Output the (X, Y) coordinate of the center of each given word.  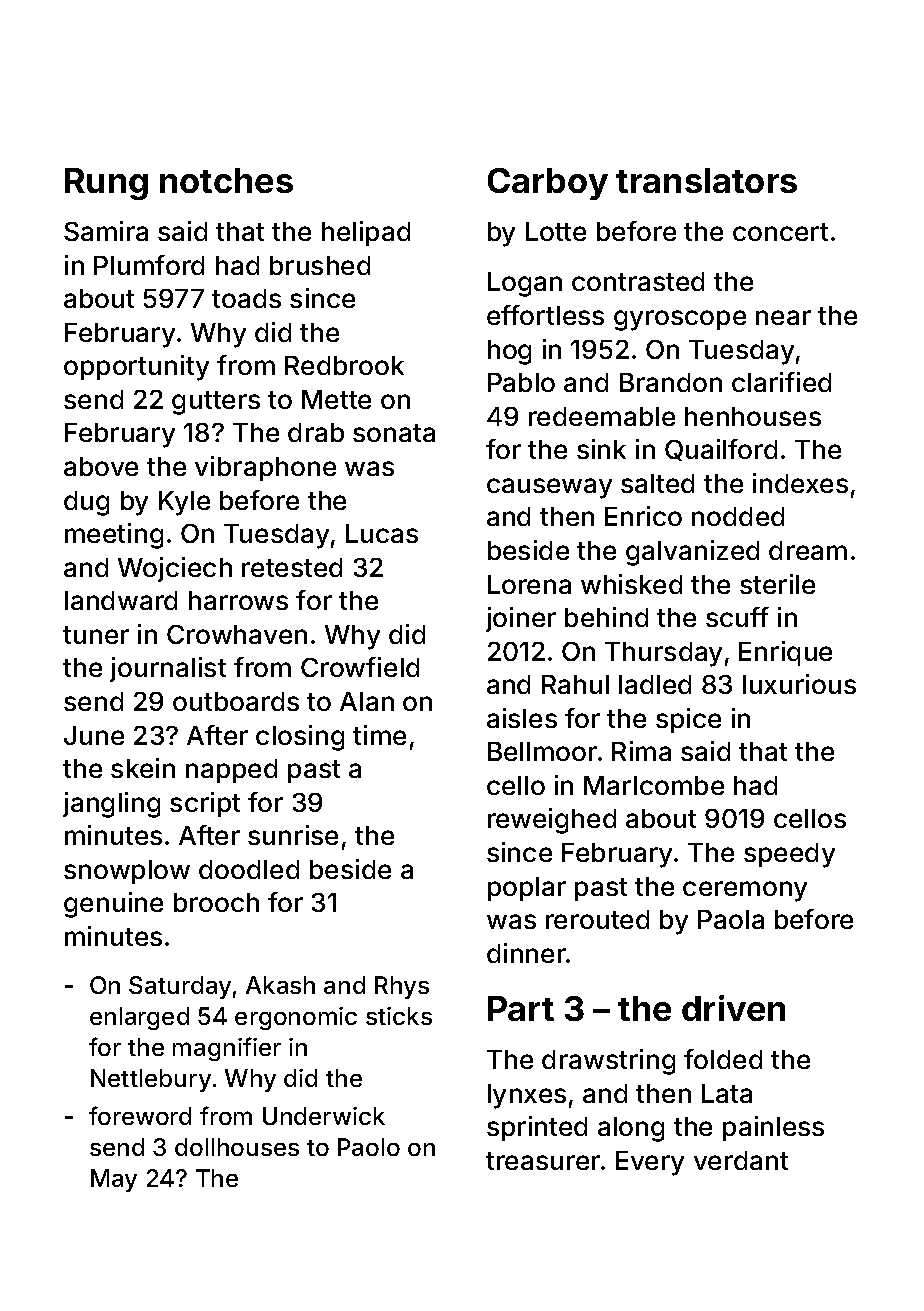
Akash (280, 985)
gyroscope (680, 320)
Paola (731, 919)
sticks (399, 1016)
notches (226, 180)
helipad (366, 233)
